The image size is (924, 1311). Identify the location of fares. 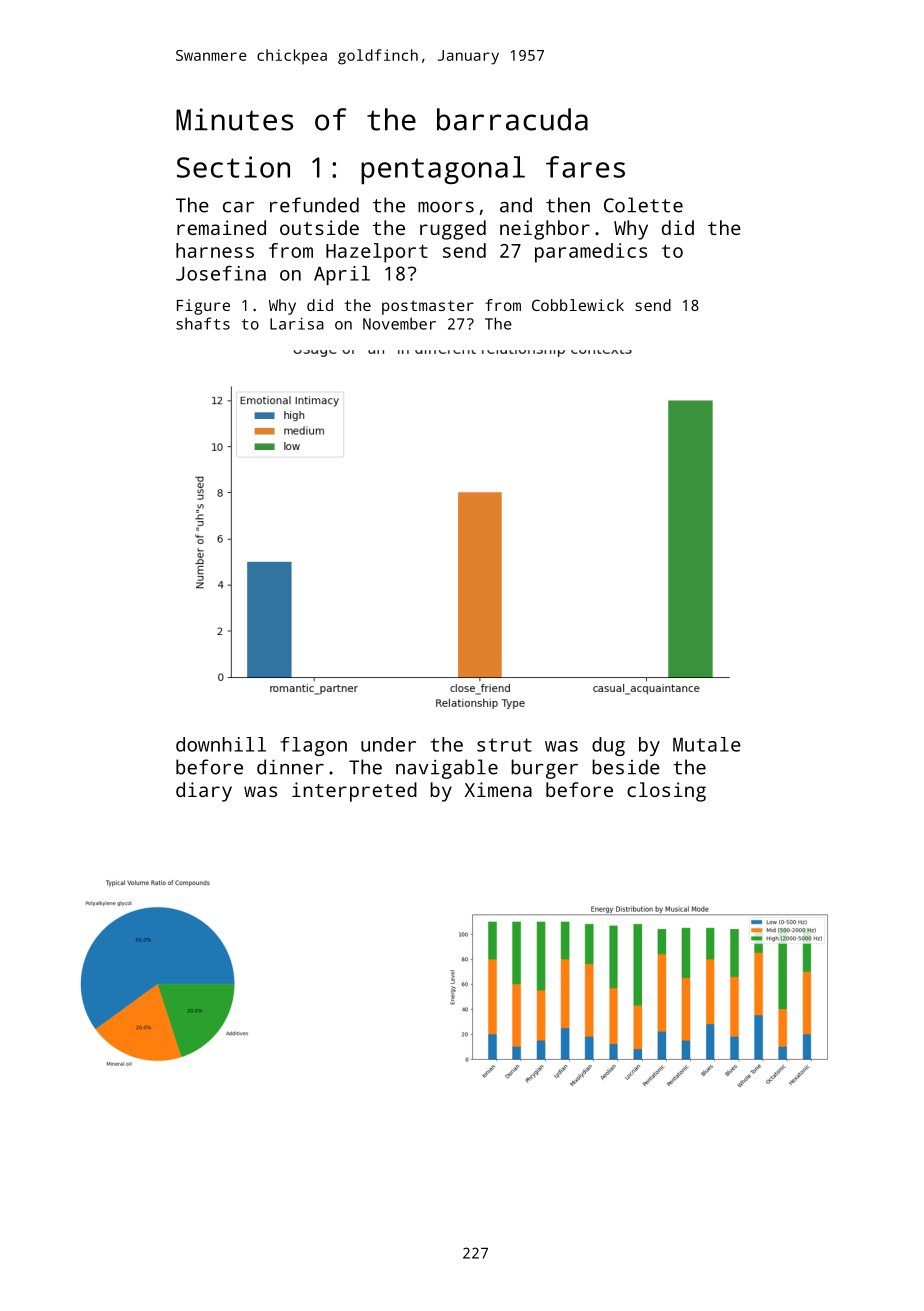
(585, 167).
